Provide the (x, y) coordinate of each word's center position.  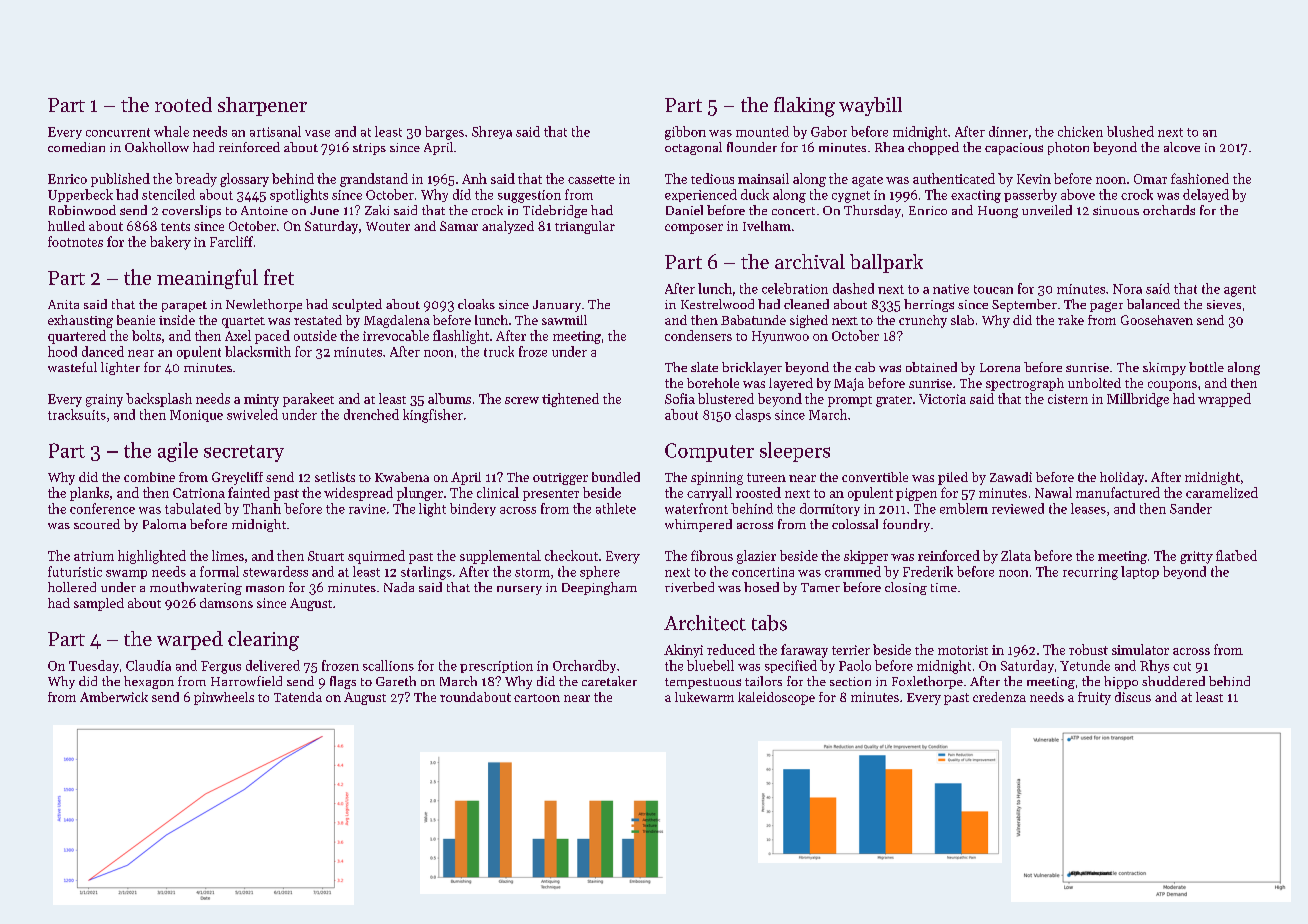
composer (694, 229)
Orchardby (584, 666)
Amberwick (114, 697)
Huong (998, 212)
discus (1133, 697)
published (120, 180)
